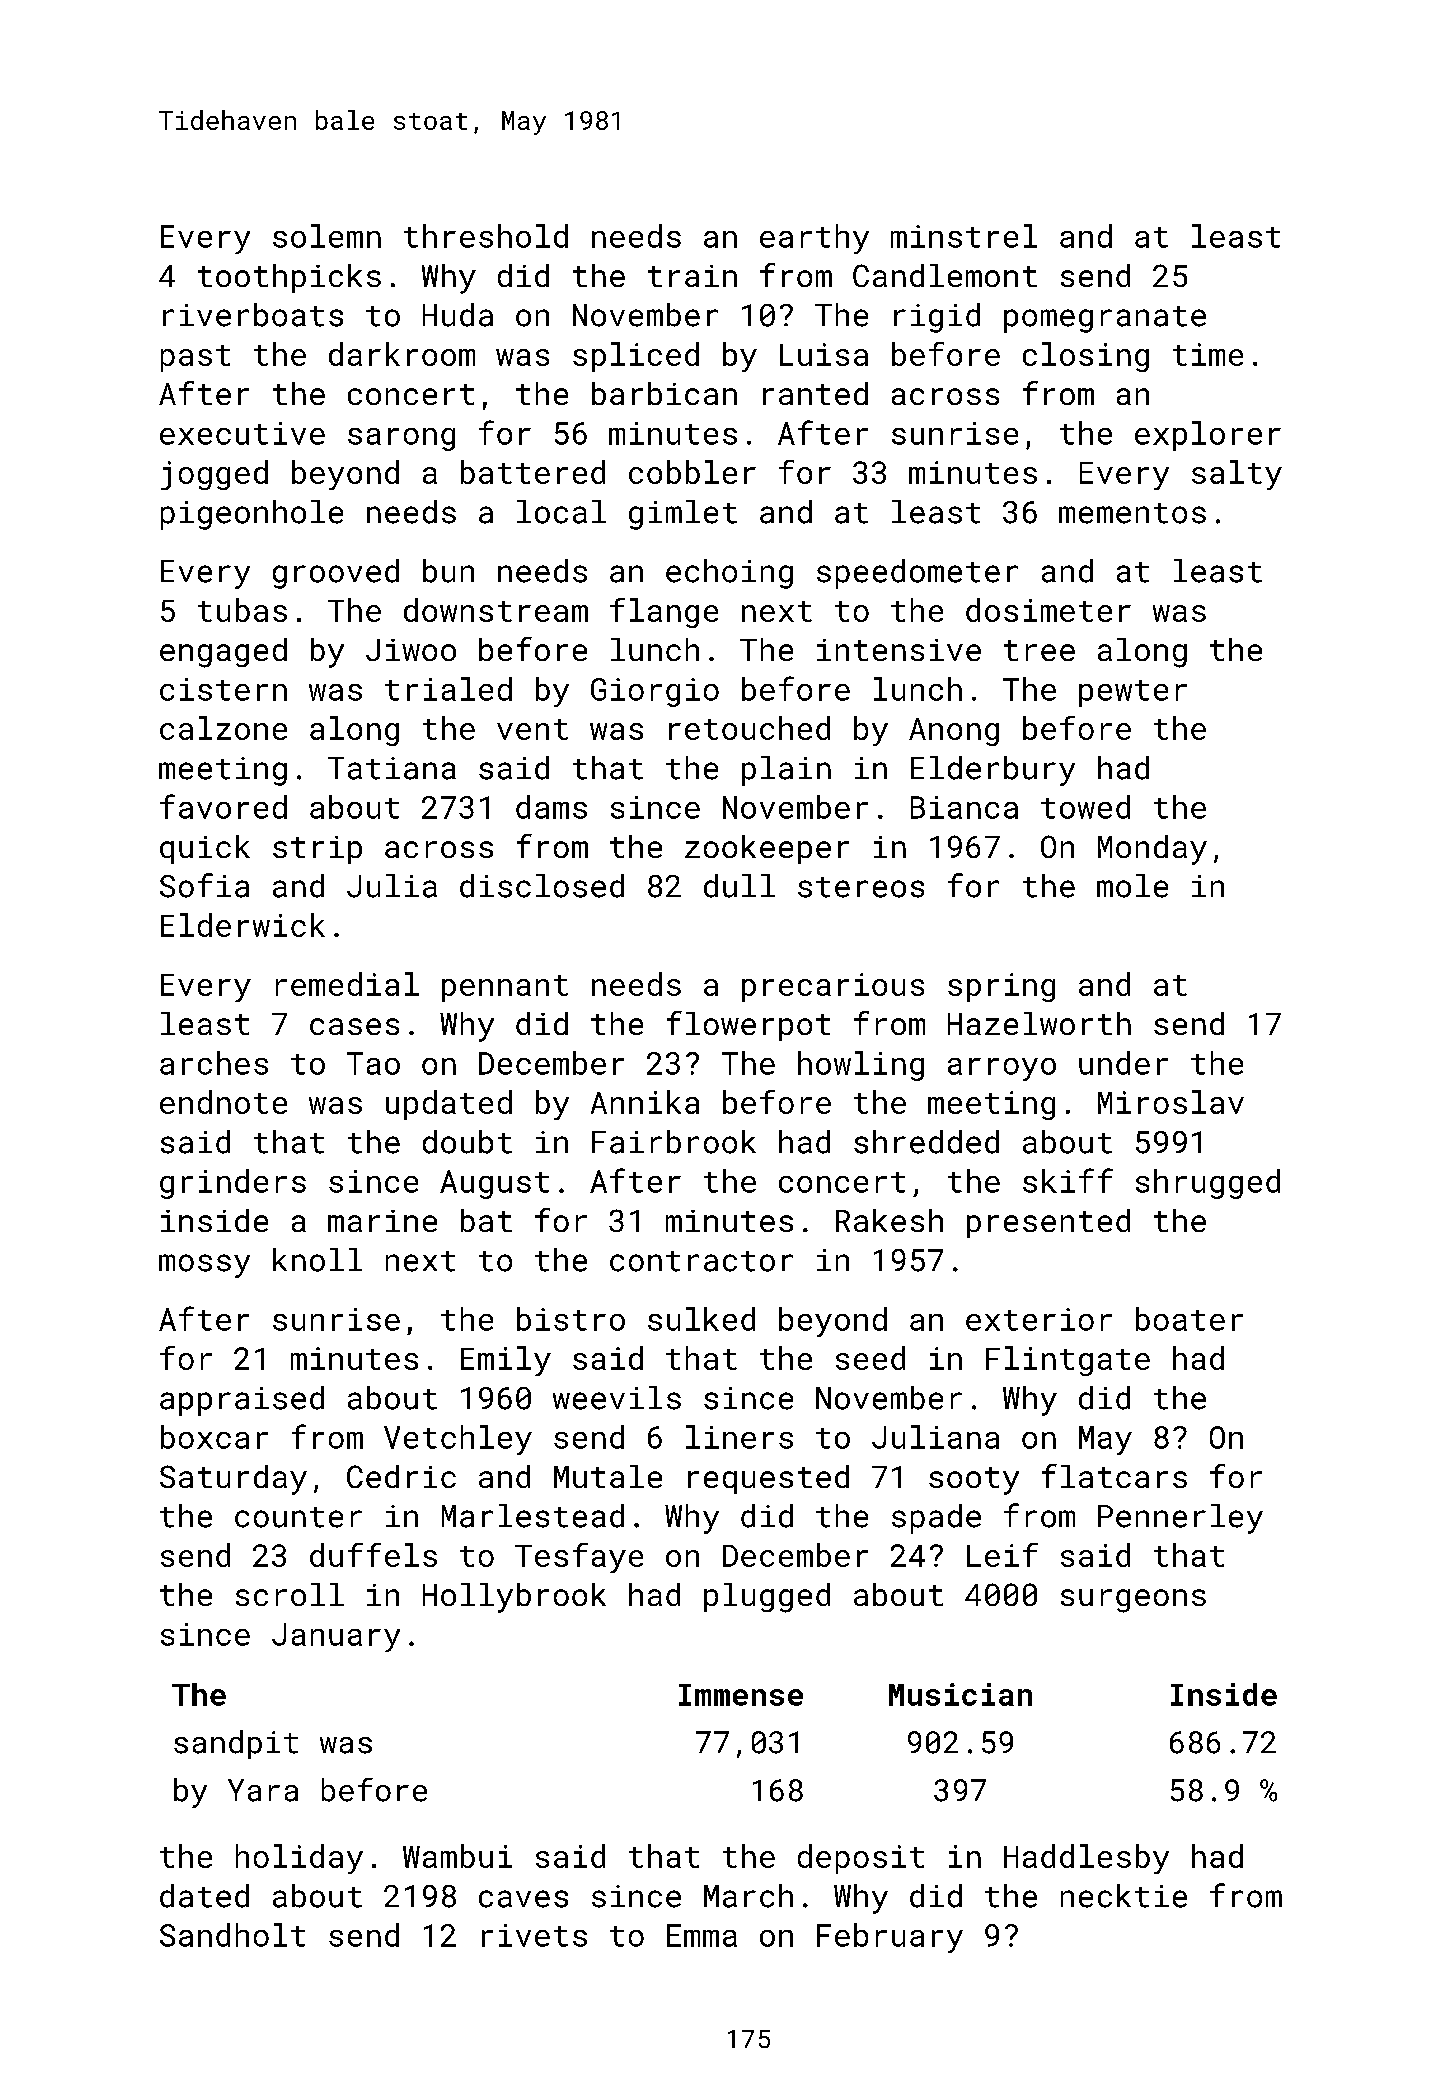 Image resolution: width=1450 pixels, height=2100 pixels. What do you see at coordinates (214, 475) in the screenshot?
I see `jogged` at bounding box center [214, 475].
